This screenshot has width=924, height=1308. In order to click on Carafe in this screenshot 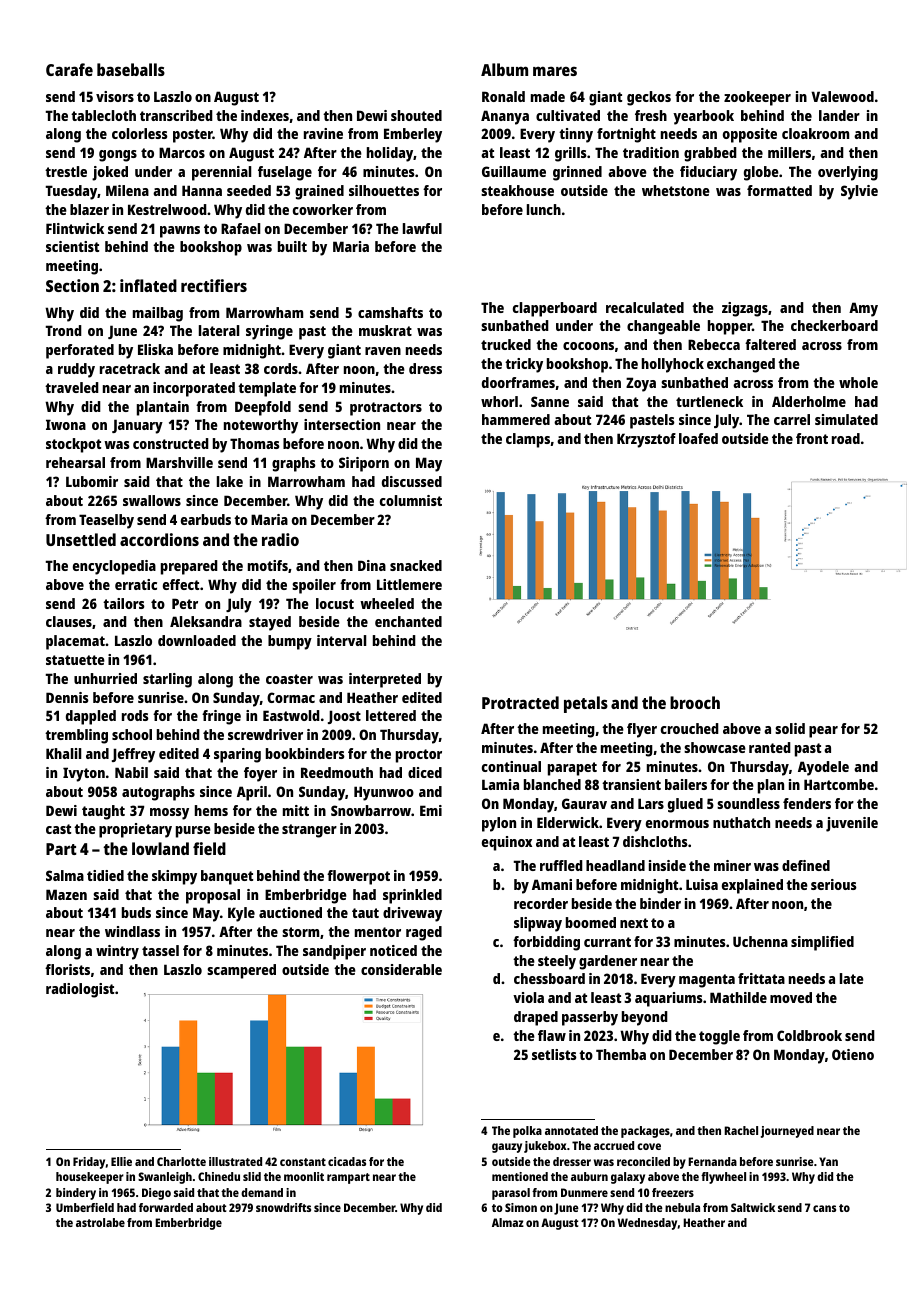, I will do `click(69, 69)`.
